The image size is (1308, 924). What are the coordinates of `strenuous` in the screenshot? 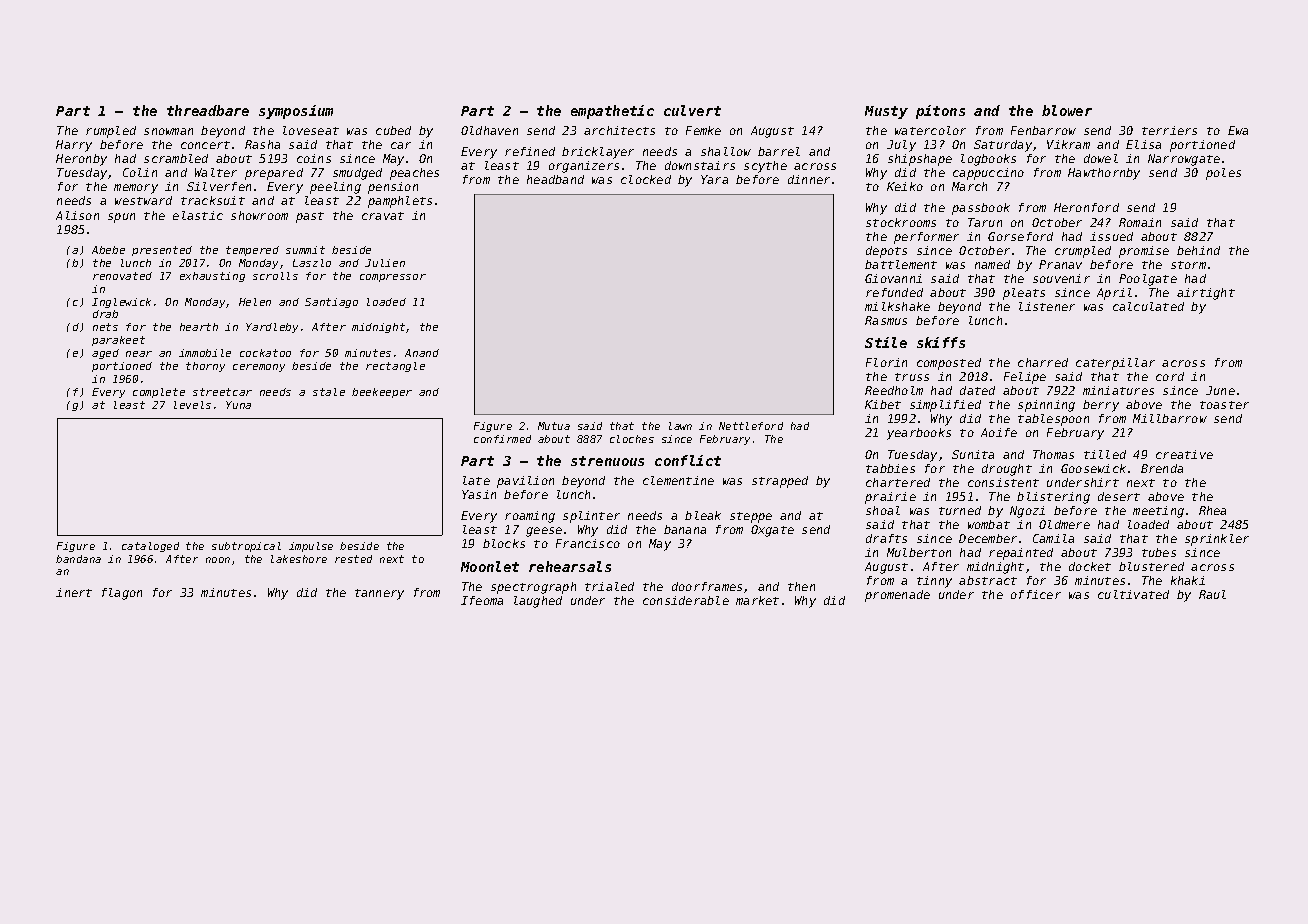 It's located at (607, 461).
